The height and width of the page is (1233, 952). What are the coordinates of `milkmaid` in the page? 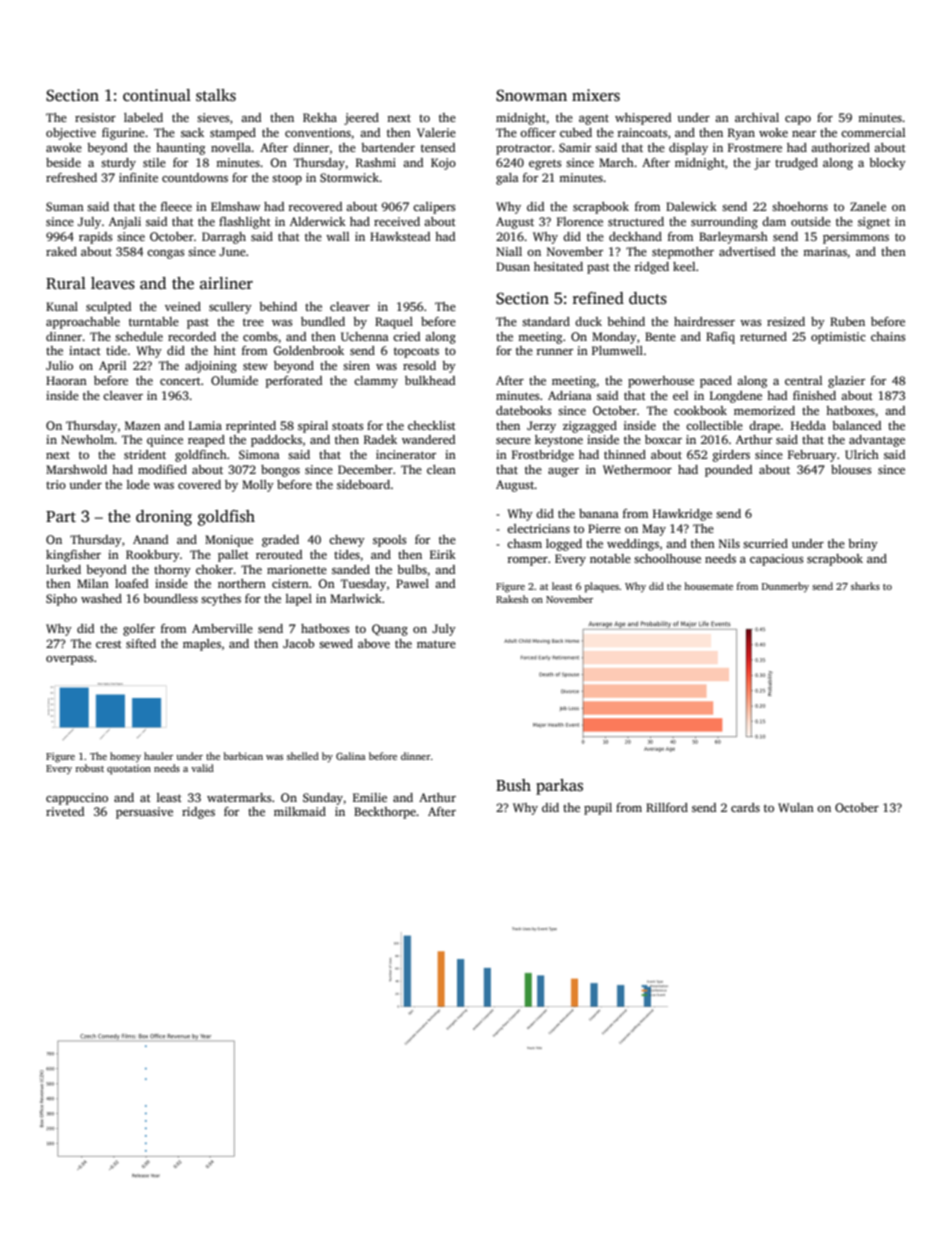 It's located at (300, 811).
